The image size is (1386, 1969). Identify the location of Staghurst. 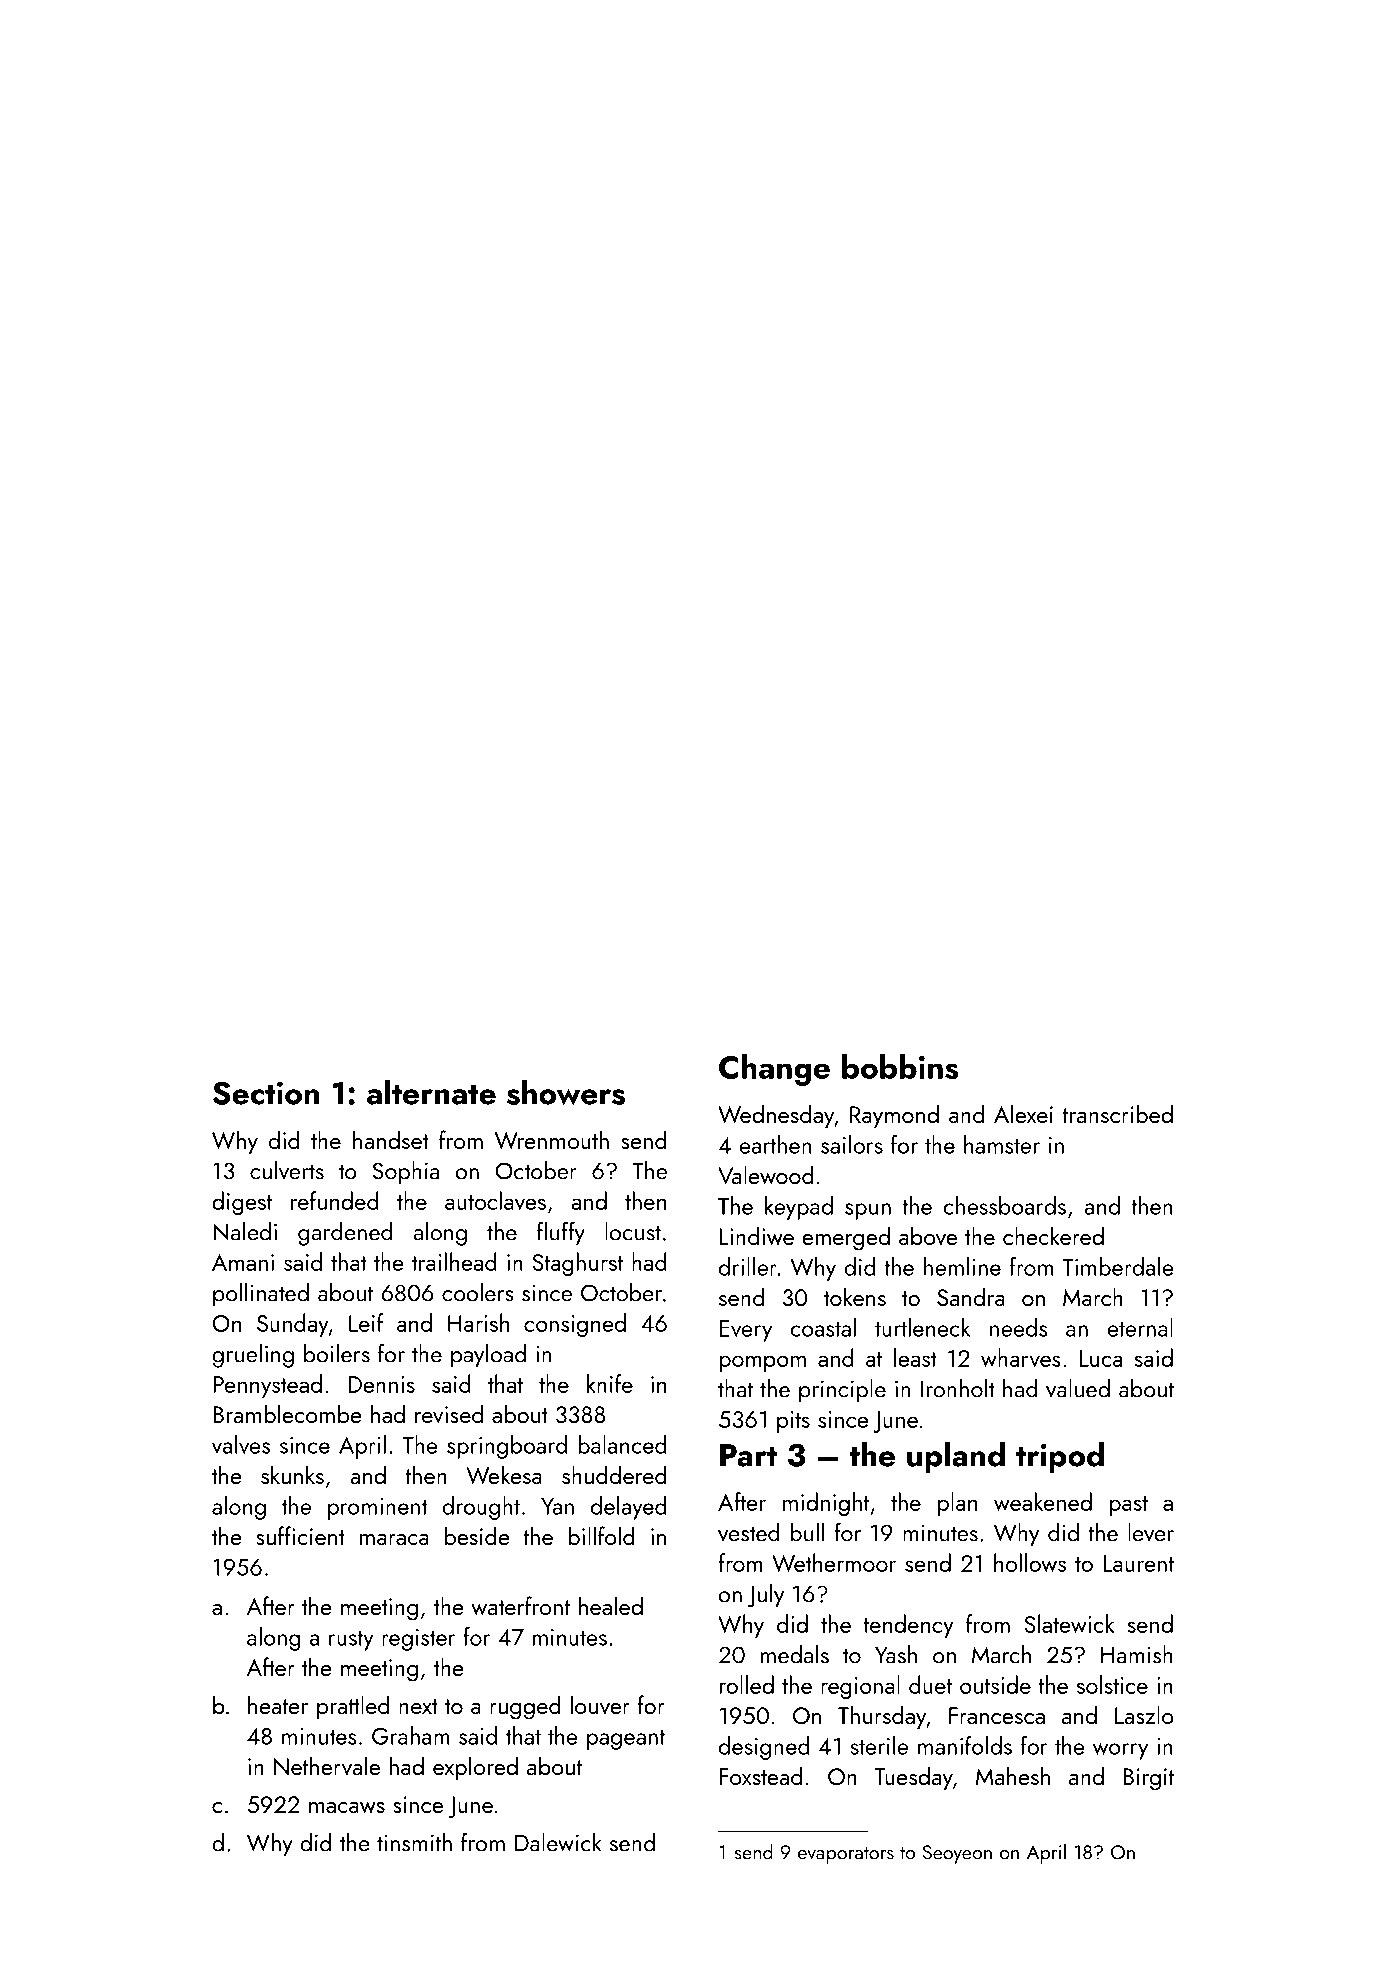
(578, 1264).
